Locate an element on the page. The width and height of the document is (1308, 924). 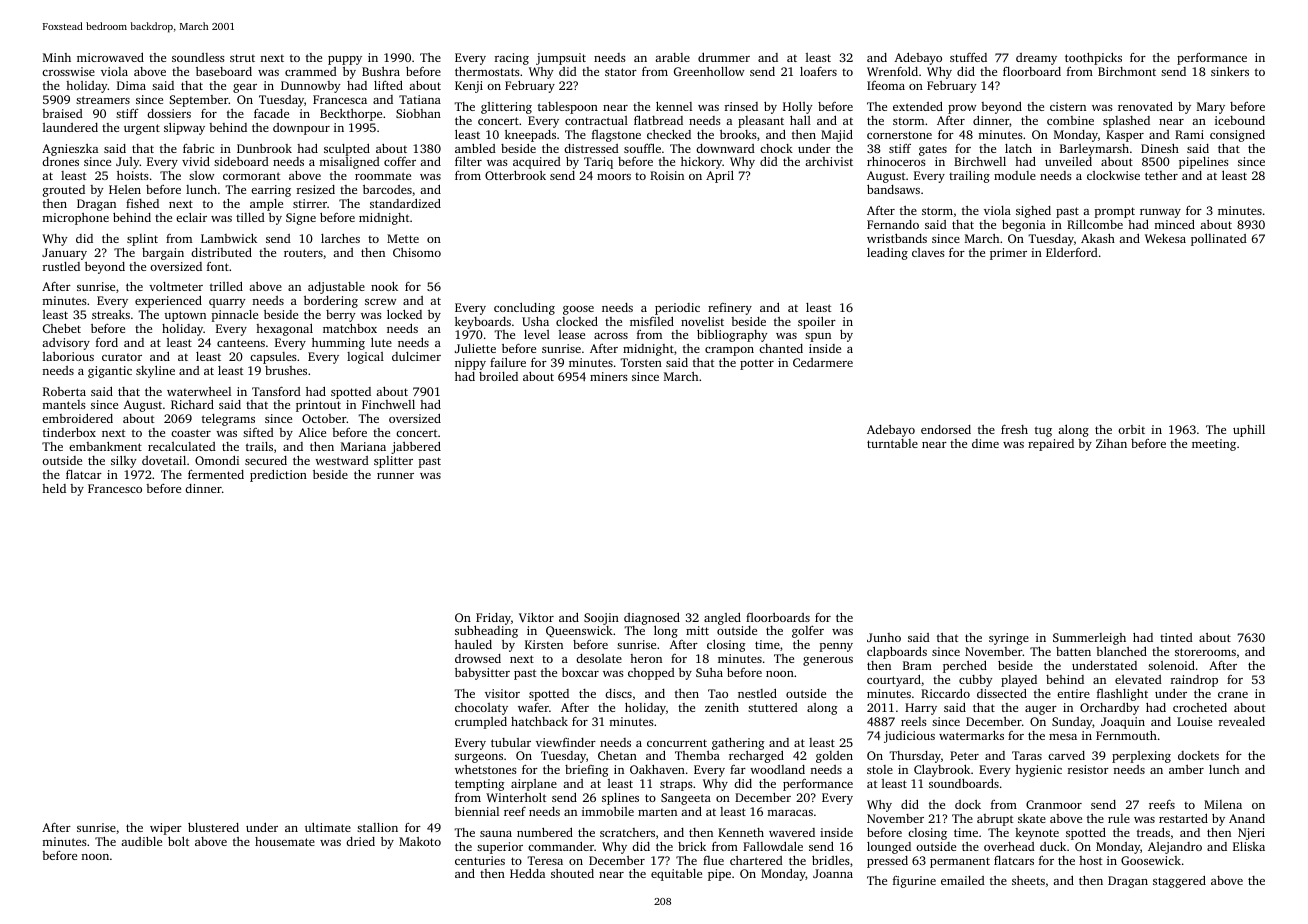
fresh is located at coordinates (1014, 429).
